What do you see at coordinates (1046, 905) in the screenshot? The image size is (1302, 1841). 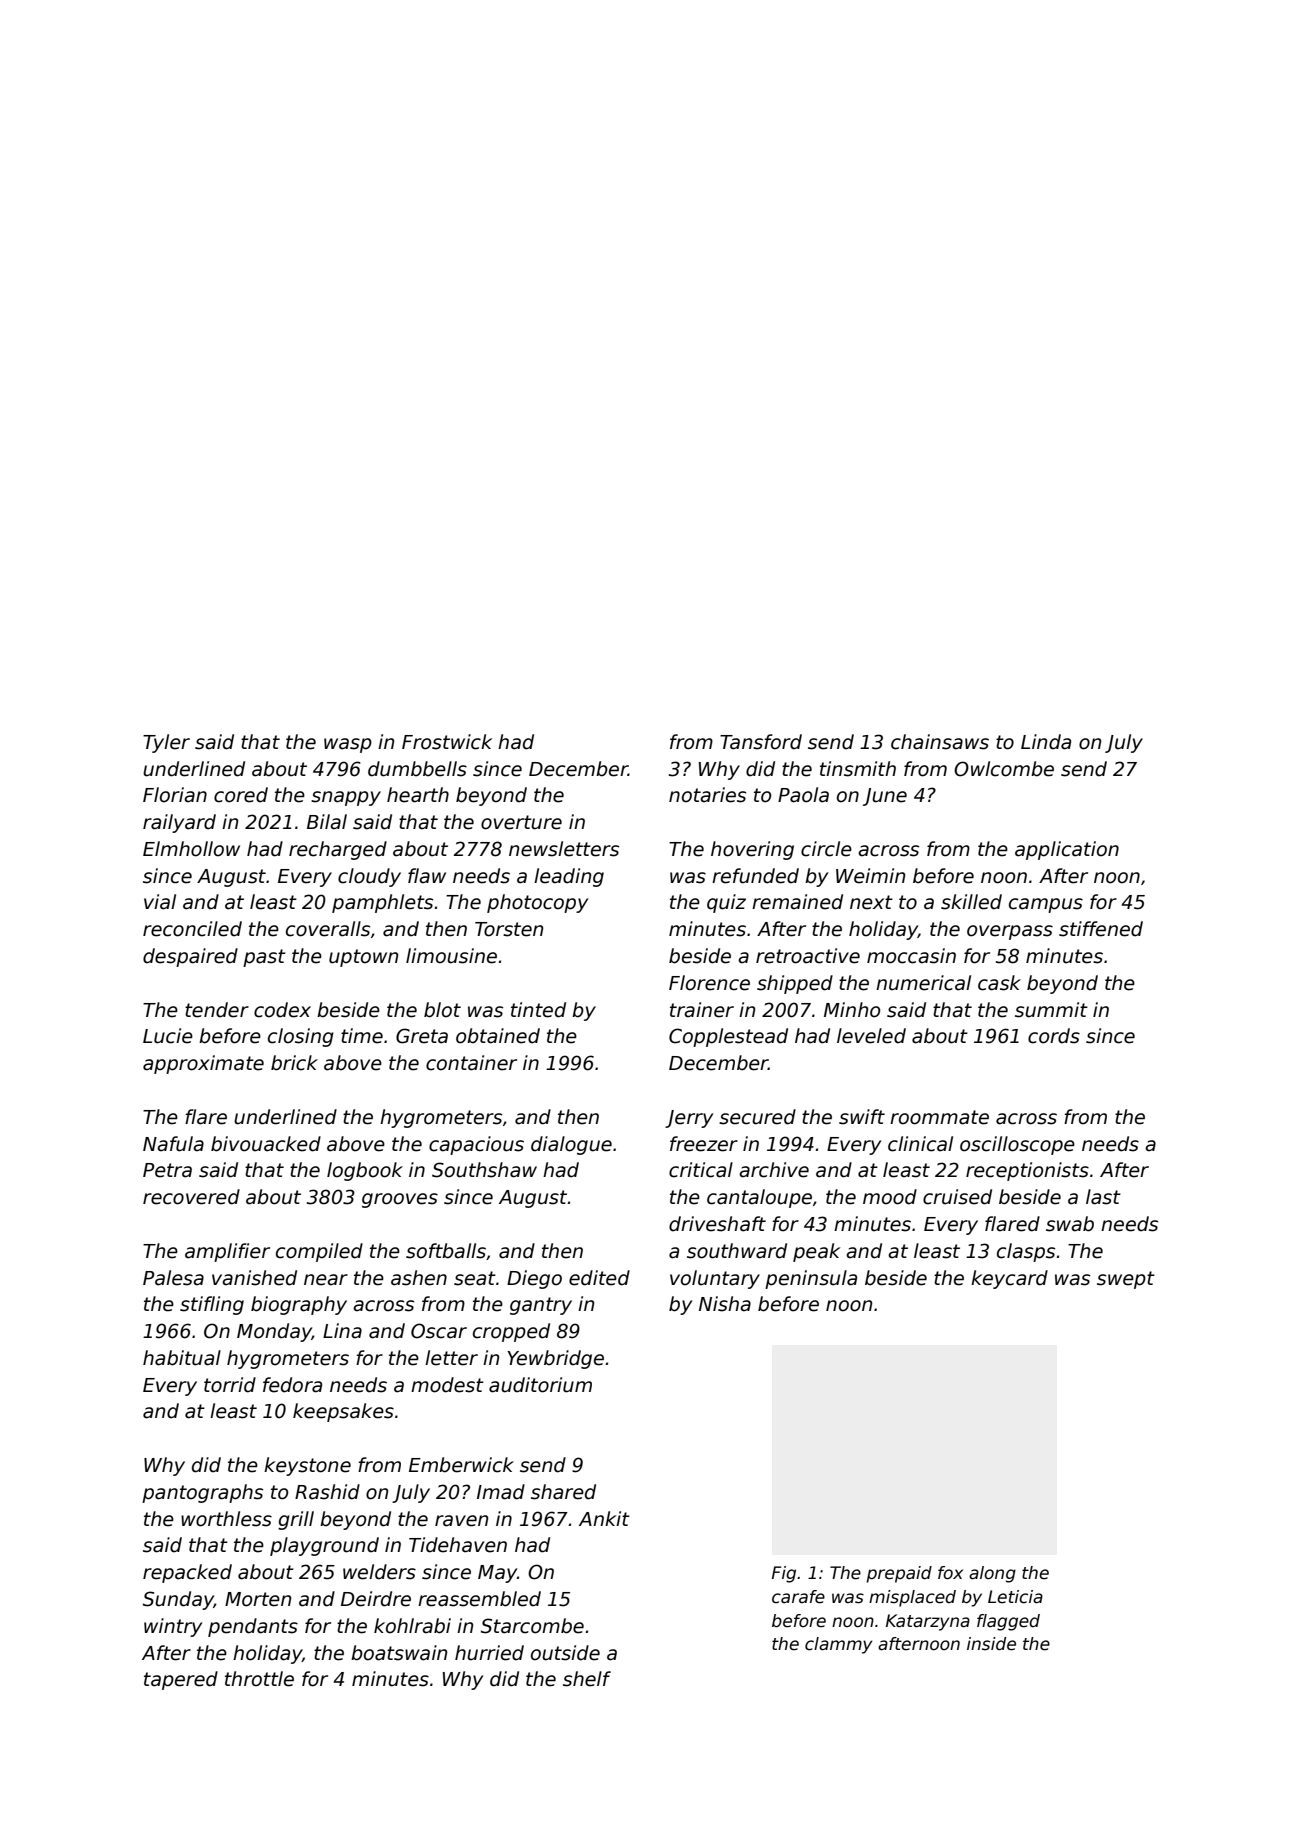 I see `campus` at bounding box center [1046, 905].
